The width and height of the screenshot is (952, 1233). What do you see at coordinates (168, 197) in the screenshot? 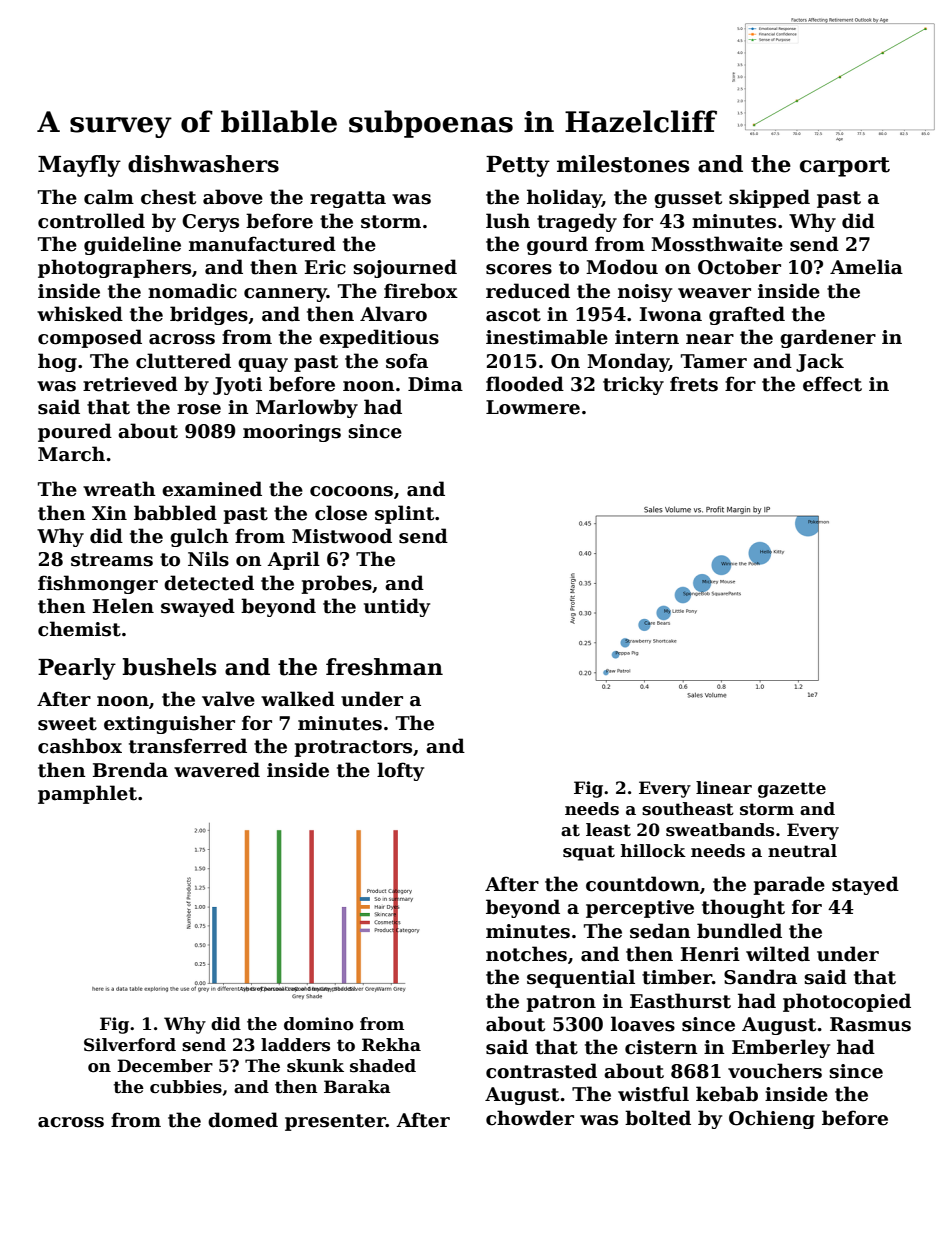
I see `chest` at bounding box center [168, 197].
